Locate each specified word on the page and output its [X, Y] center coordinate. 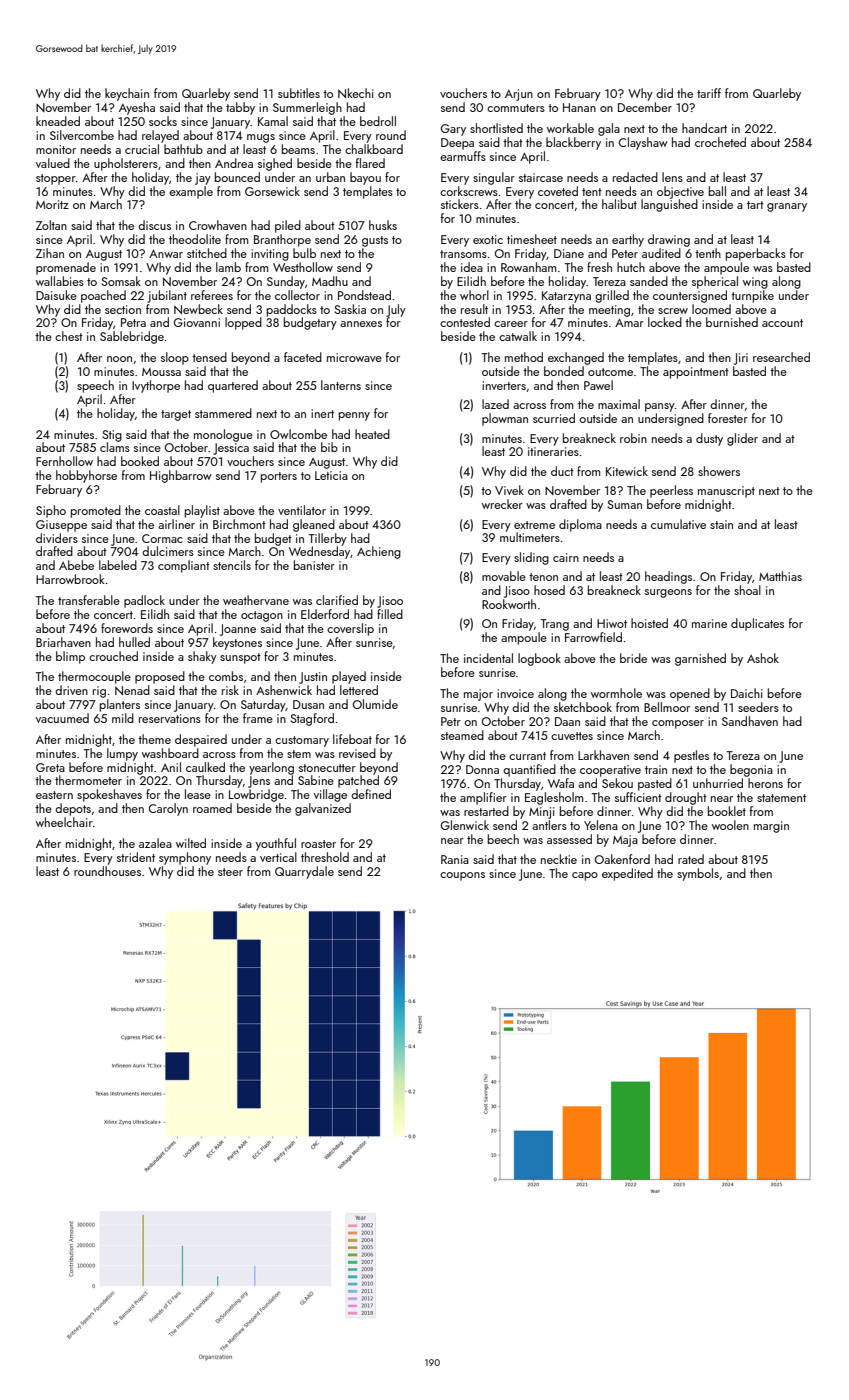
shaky [202, 657]
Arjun [519, 95]
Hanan [579, 107]
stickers [460, 204]
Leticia [331, 475]
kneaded [58, 121]
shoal [747, 590]
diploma [580, 525]
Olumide [375, 704]
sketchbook [583, 707]
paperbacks [756, 254]
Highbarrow [181, 476]
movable [504, 576]
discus [154, 225]
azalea [155, 843]
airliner [176, 524]
